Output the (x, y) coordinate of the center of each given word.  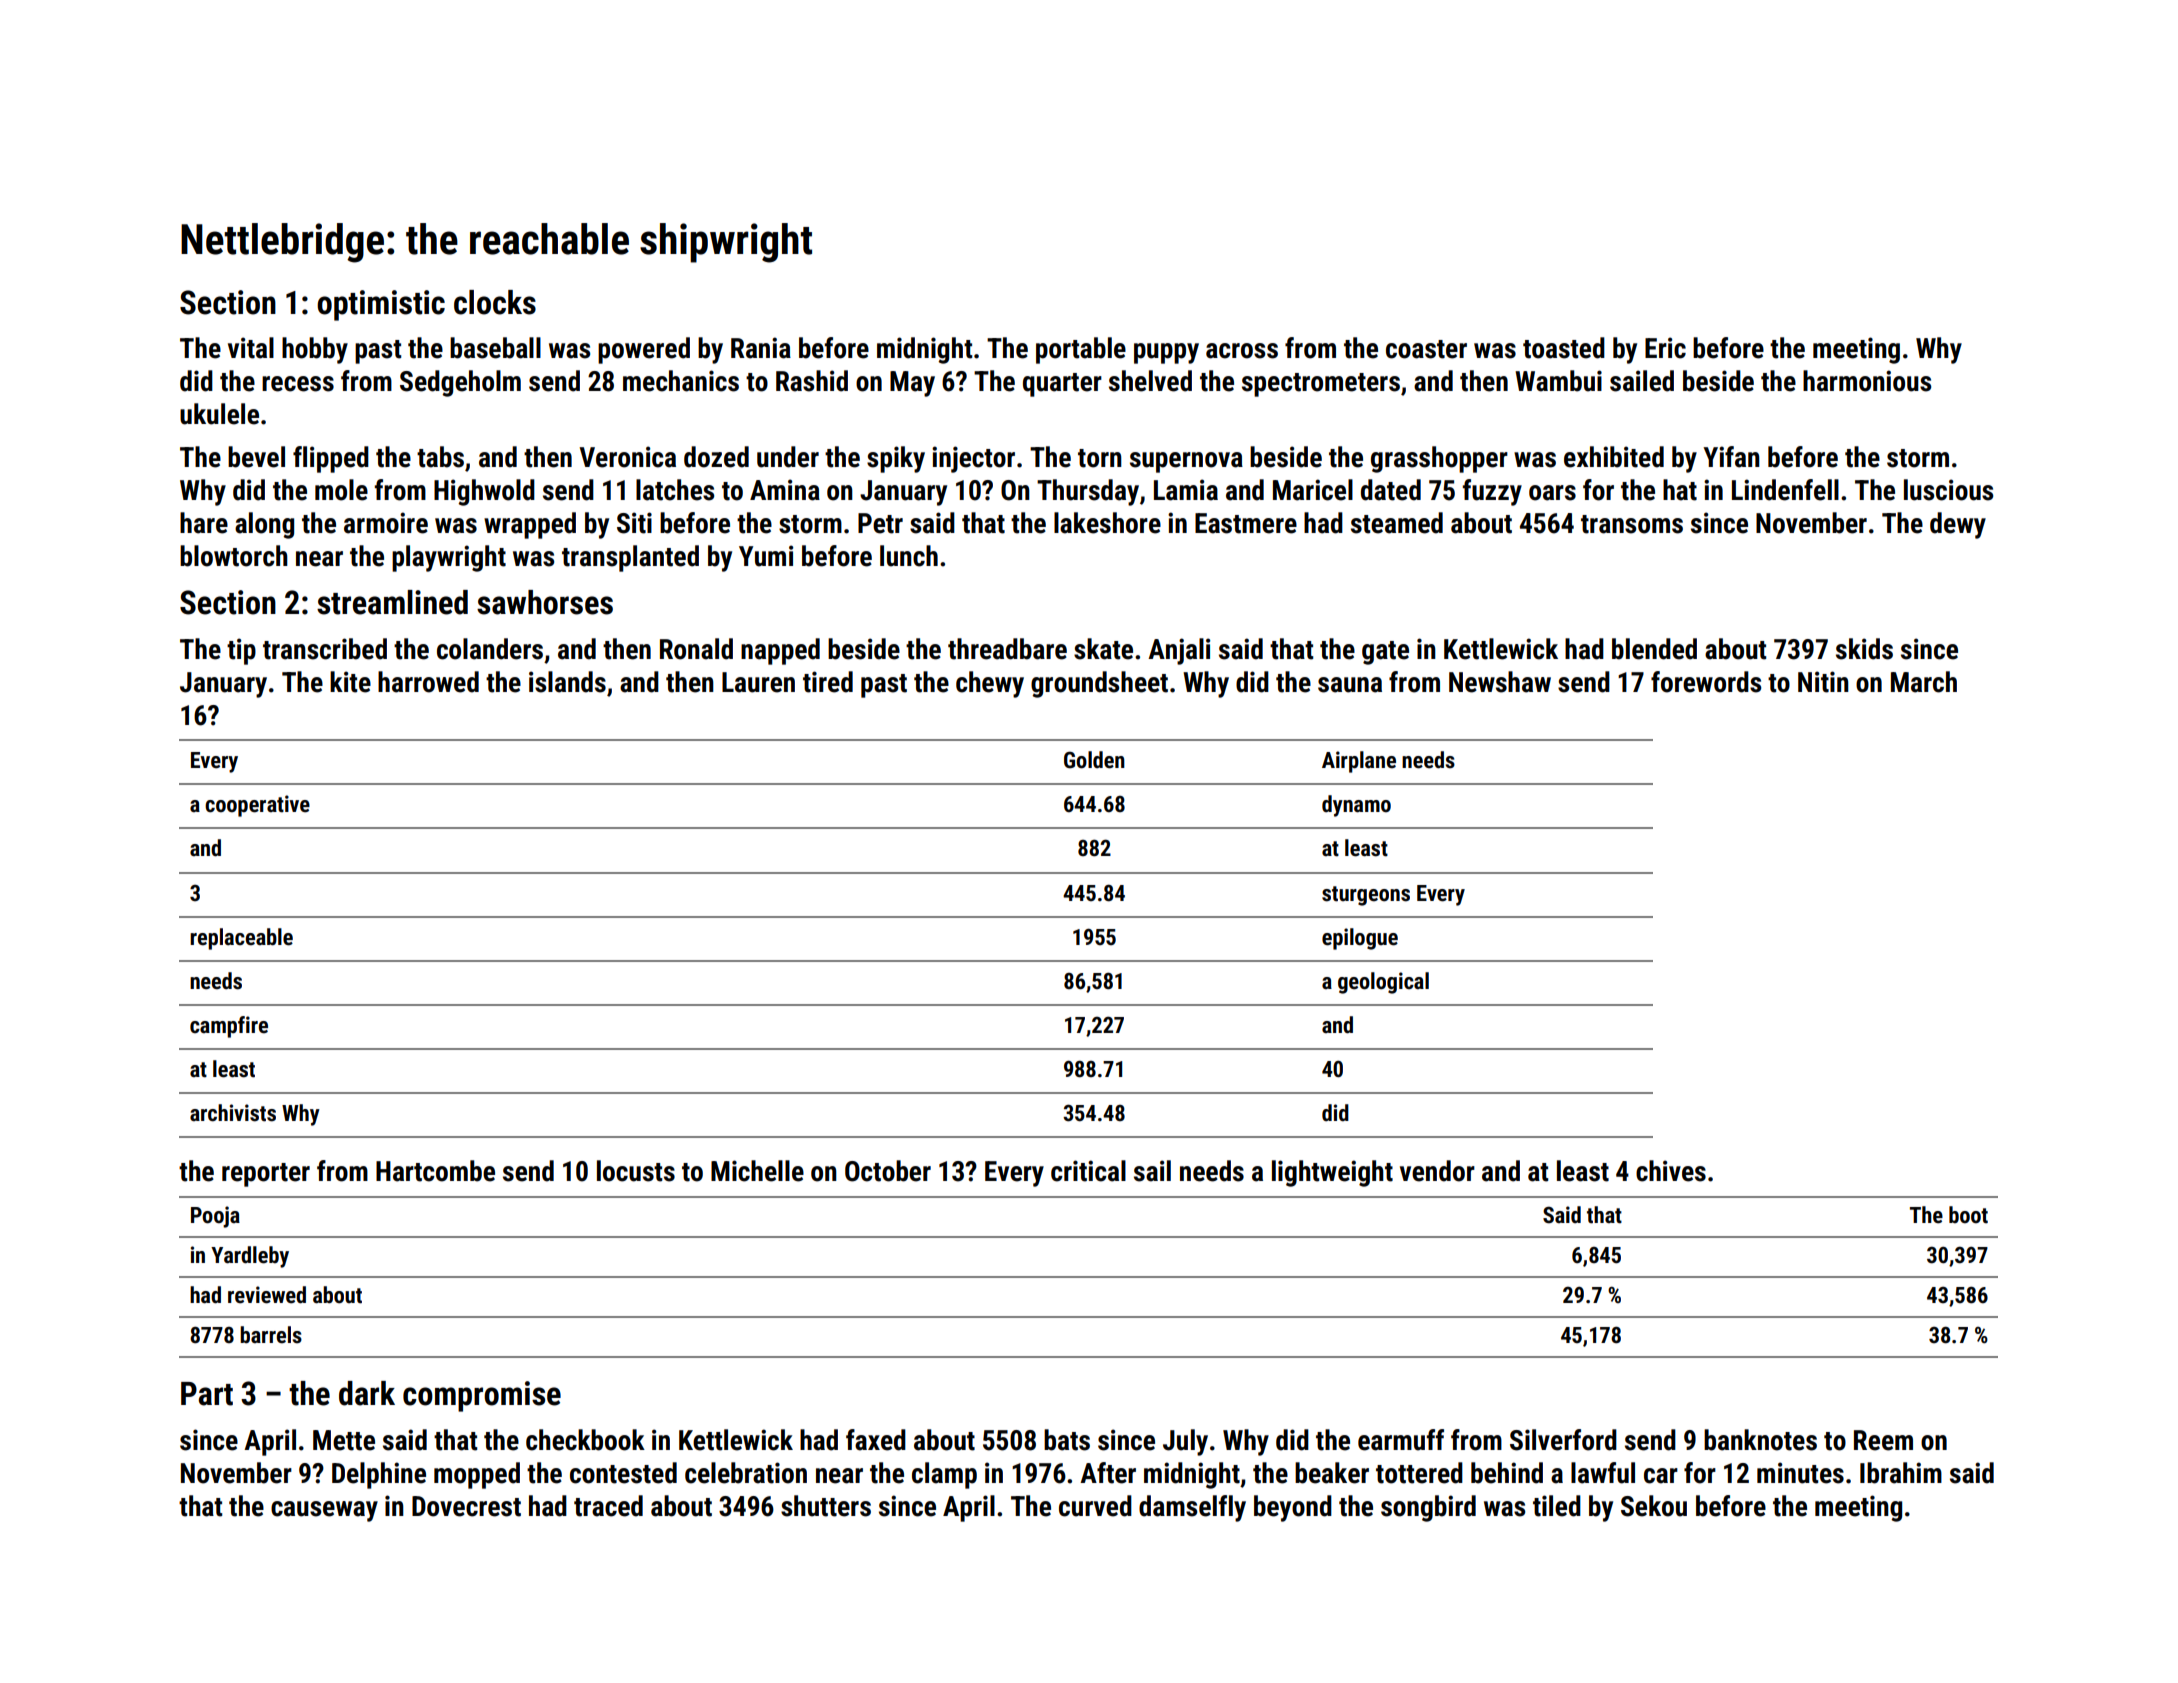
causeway (324, 1511)
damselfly (1192, 1508)
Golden (1094, 760)
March (1924, 682)
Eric (1665, 348)
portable (1081, 350)
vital (251, 348)
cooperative (257, 806)
